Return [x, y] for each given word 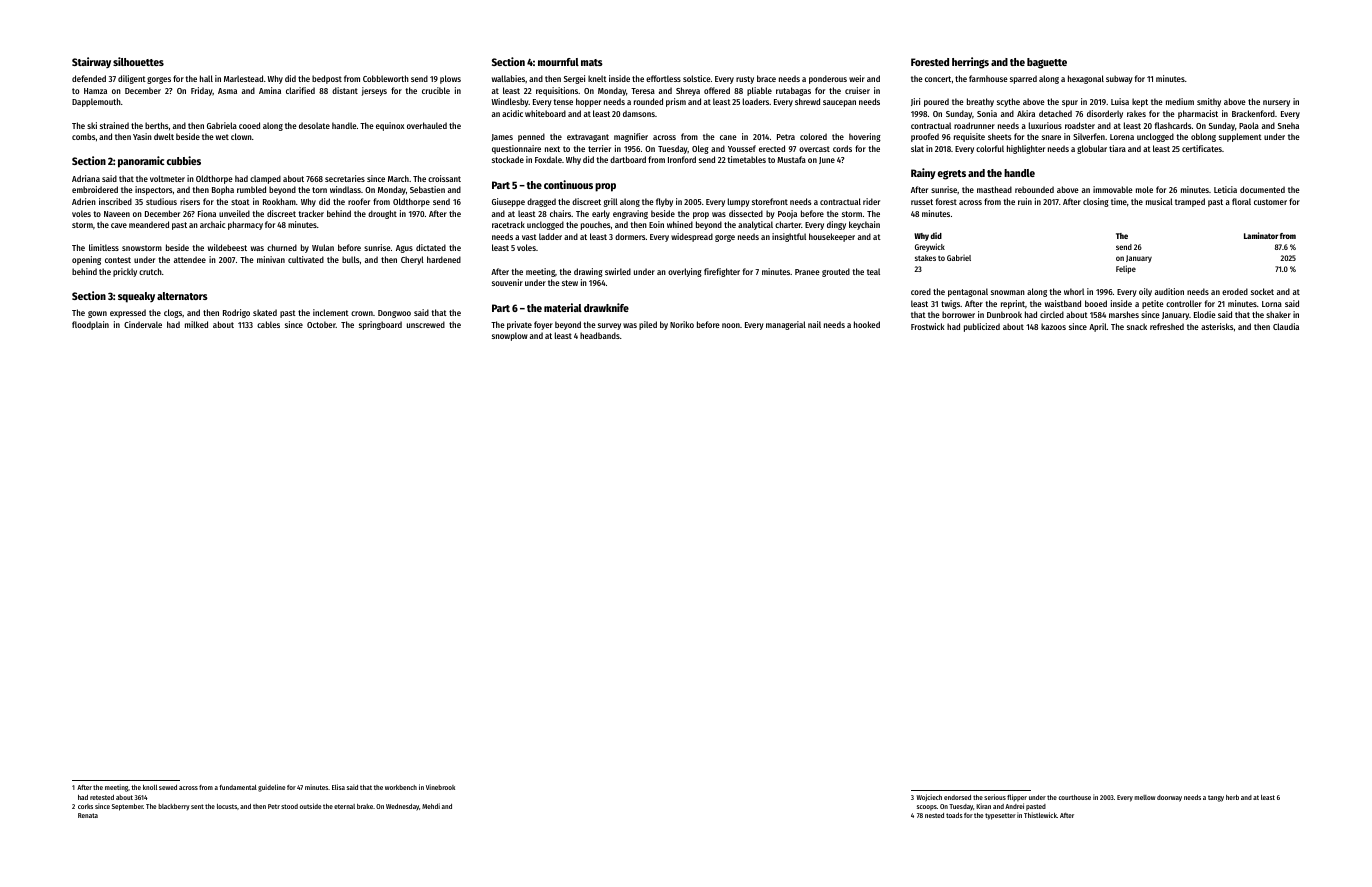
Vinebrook [440, 787]
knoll [150, 787]
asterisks [1217, 326]
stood [289, 806]
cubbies [184, 160]
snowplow [510, 336]
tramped [1190, 202]
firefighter [722, 272]
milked [196, 324]
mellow [1144, 797]
